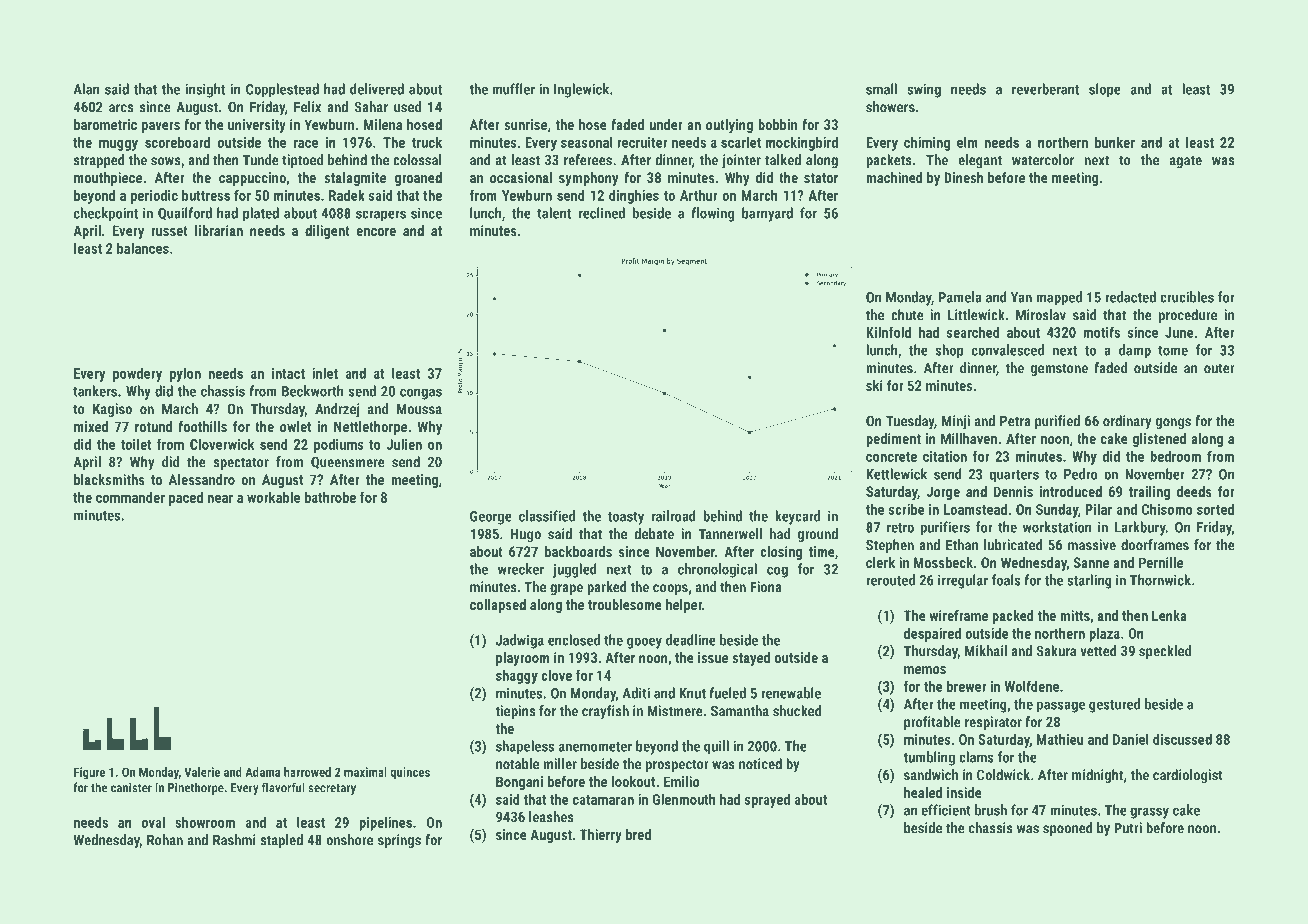  Describe the element at coordinates (1188, 776) in the document. I see `cardiologist` at that location.
